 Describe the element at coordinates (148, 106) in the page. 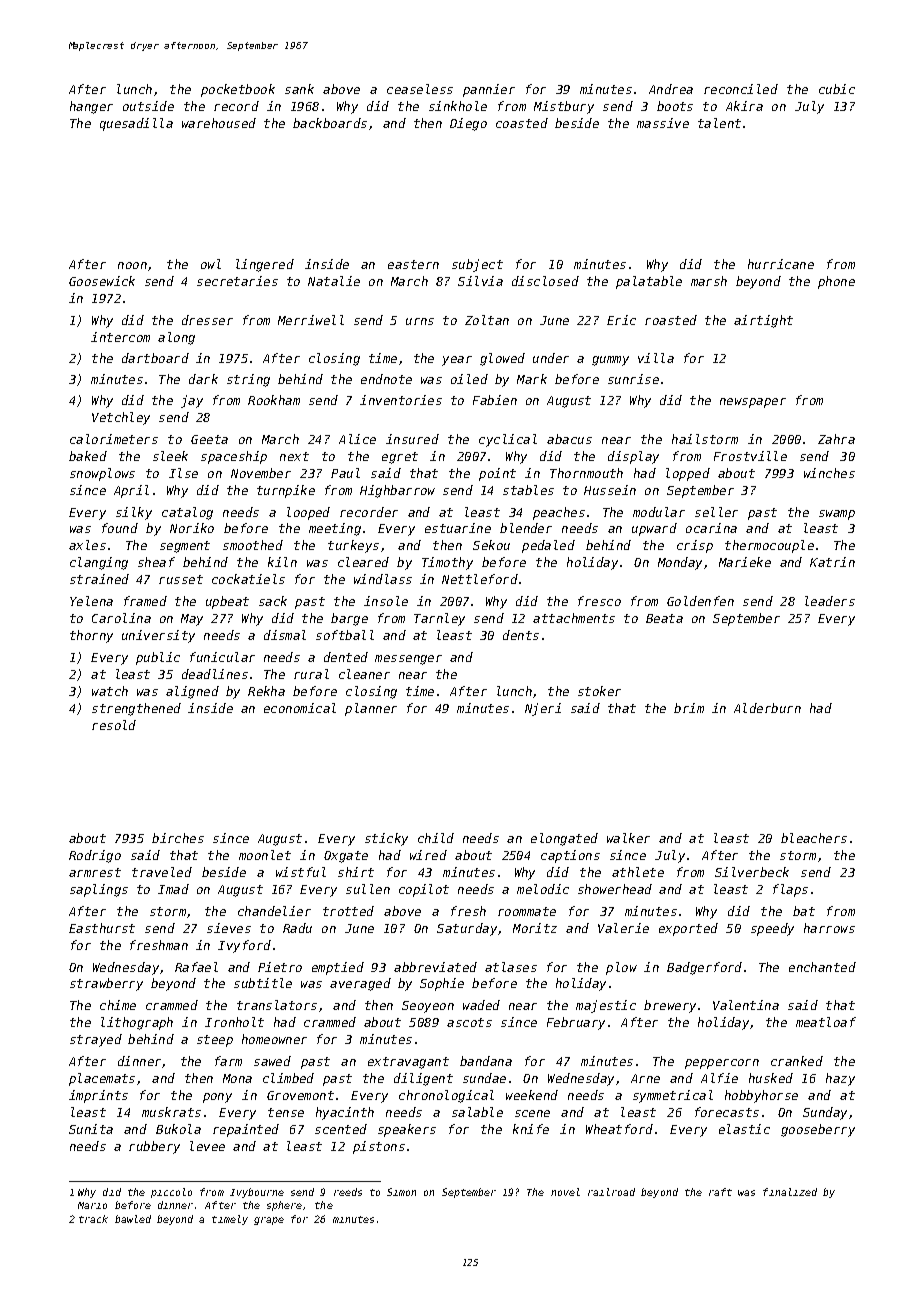

I see `outside` at that location.
